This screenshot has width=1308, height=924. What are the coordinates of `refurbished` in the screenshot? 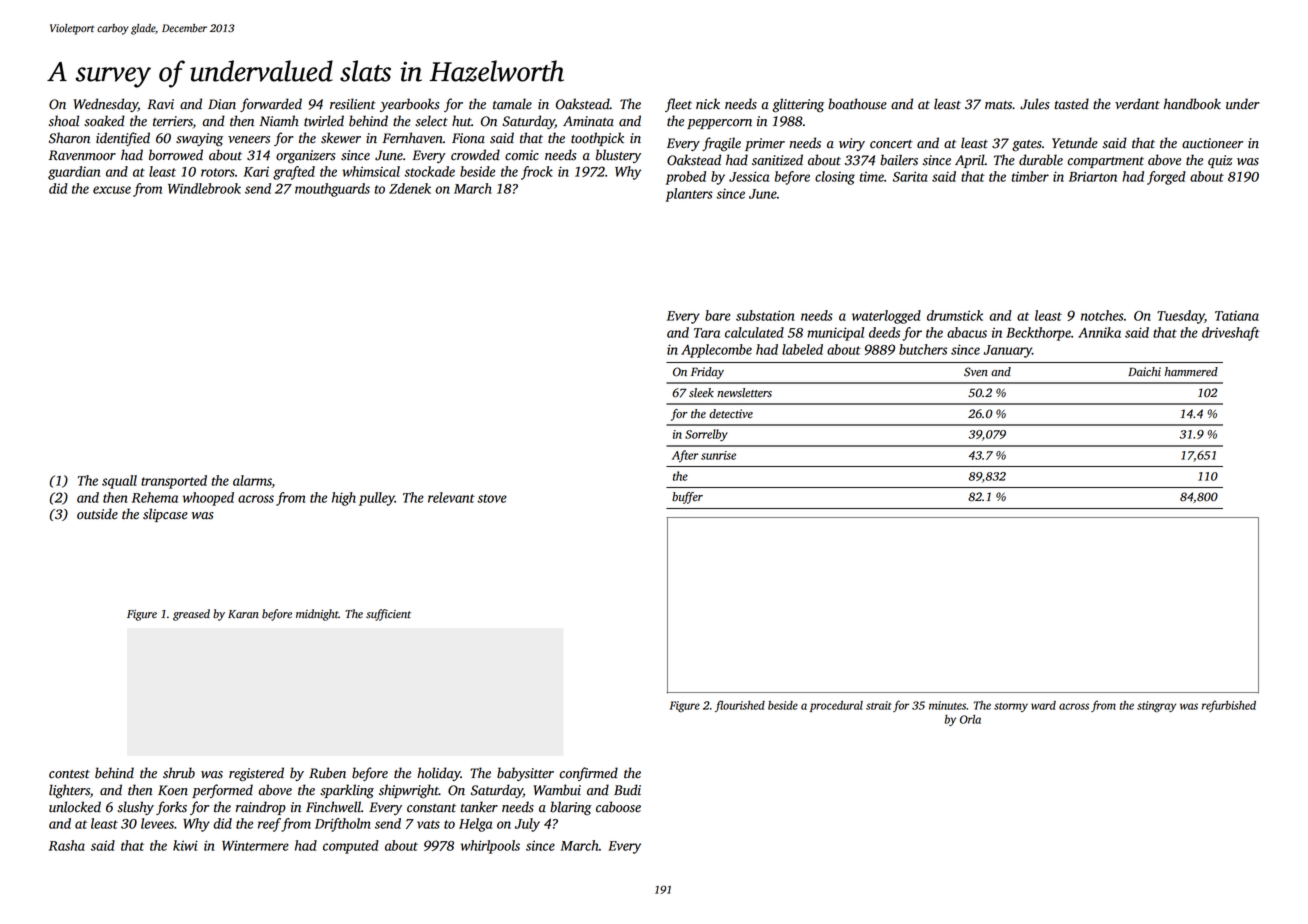 It's located at (1229, 706).
